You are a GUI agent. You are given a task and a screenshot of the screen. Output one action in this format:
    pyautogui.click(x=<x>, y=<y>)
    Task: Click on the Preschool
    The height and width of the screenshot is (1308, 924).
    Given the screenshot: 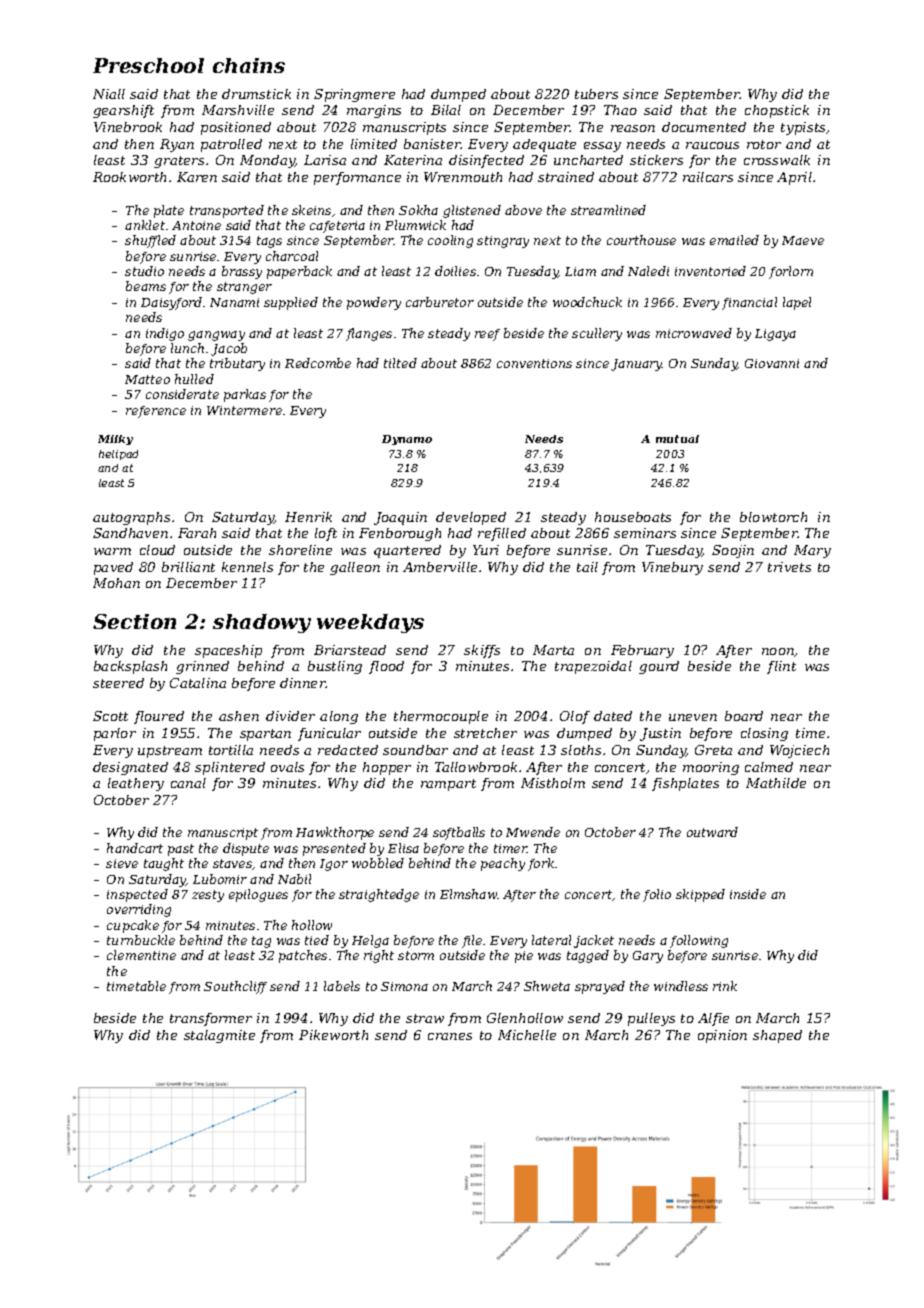 What is the action you would take?
    pyautogui.click(x=148, y=65)
